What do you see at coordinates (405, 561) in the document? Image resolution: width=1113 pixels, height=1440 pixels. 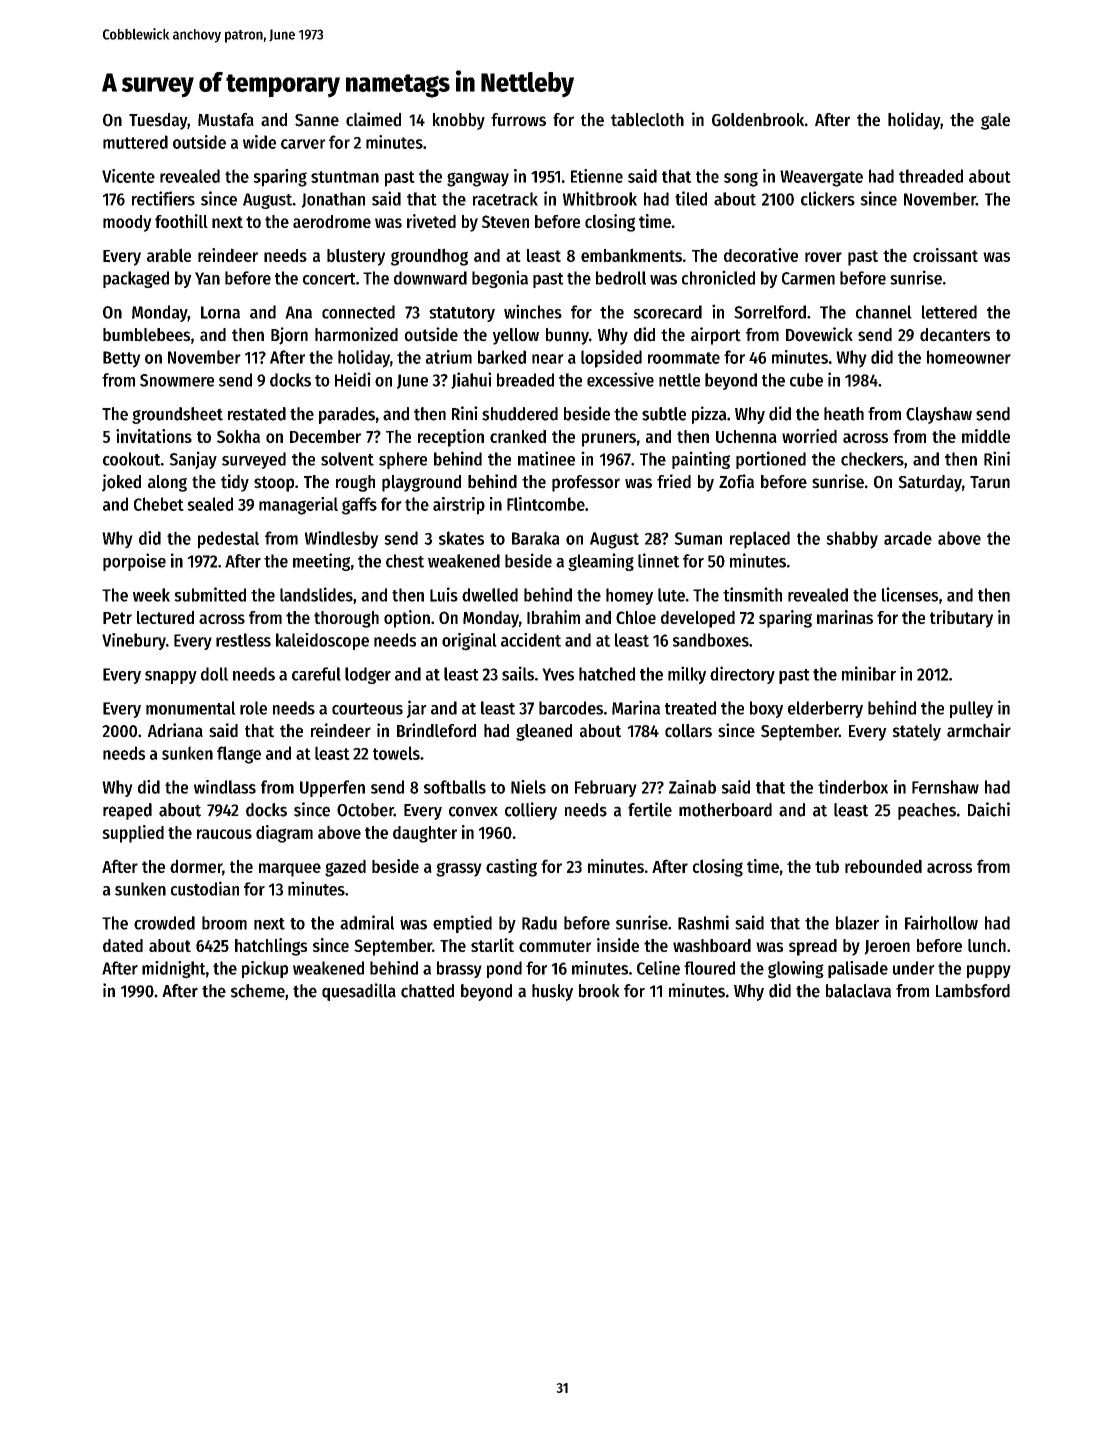 I see `chest` at bounding box center [405, 561].
